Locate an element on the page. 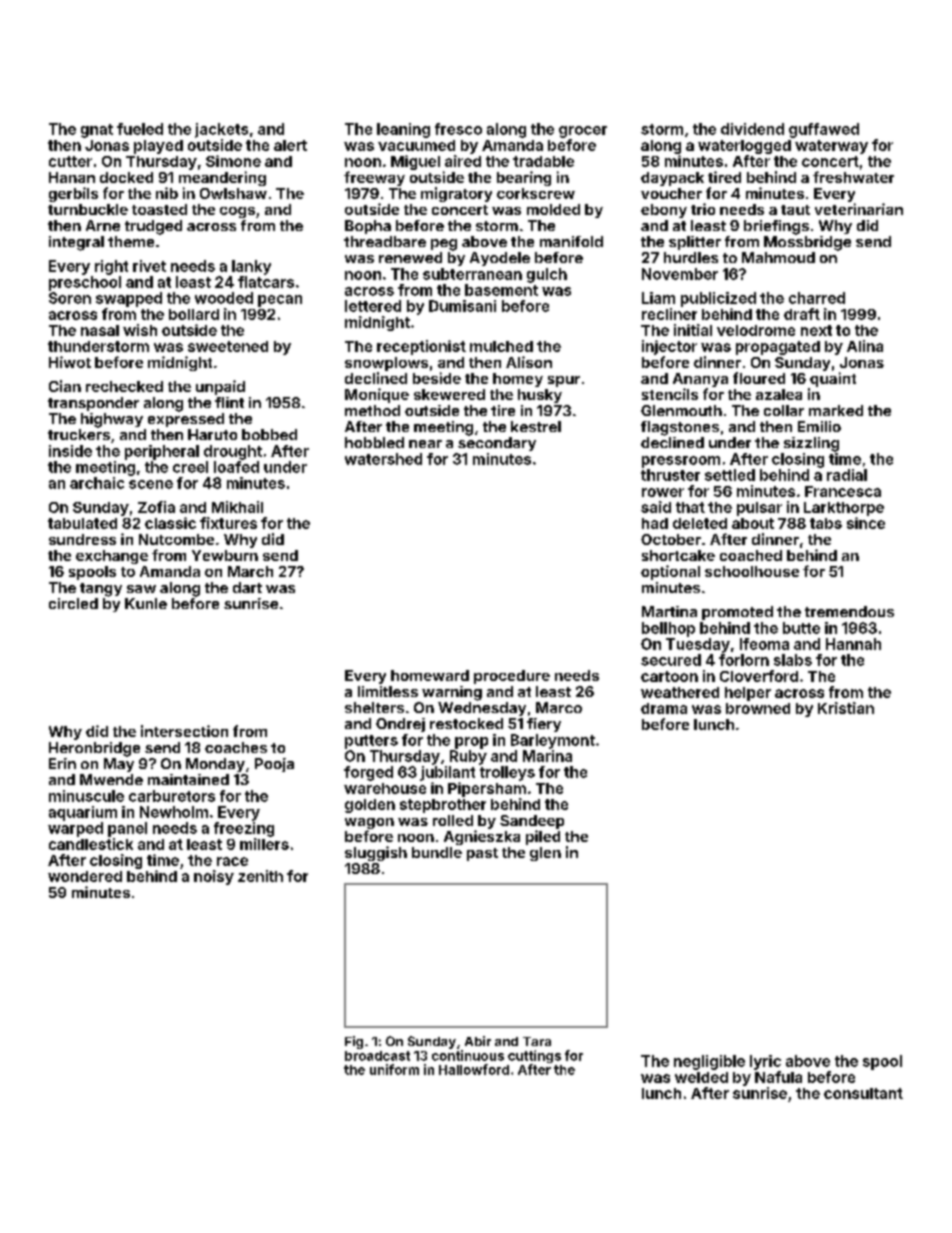 This image has width=952, height=1233. aired is located at coordinates (463, 161).
